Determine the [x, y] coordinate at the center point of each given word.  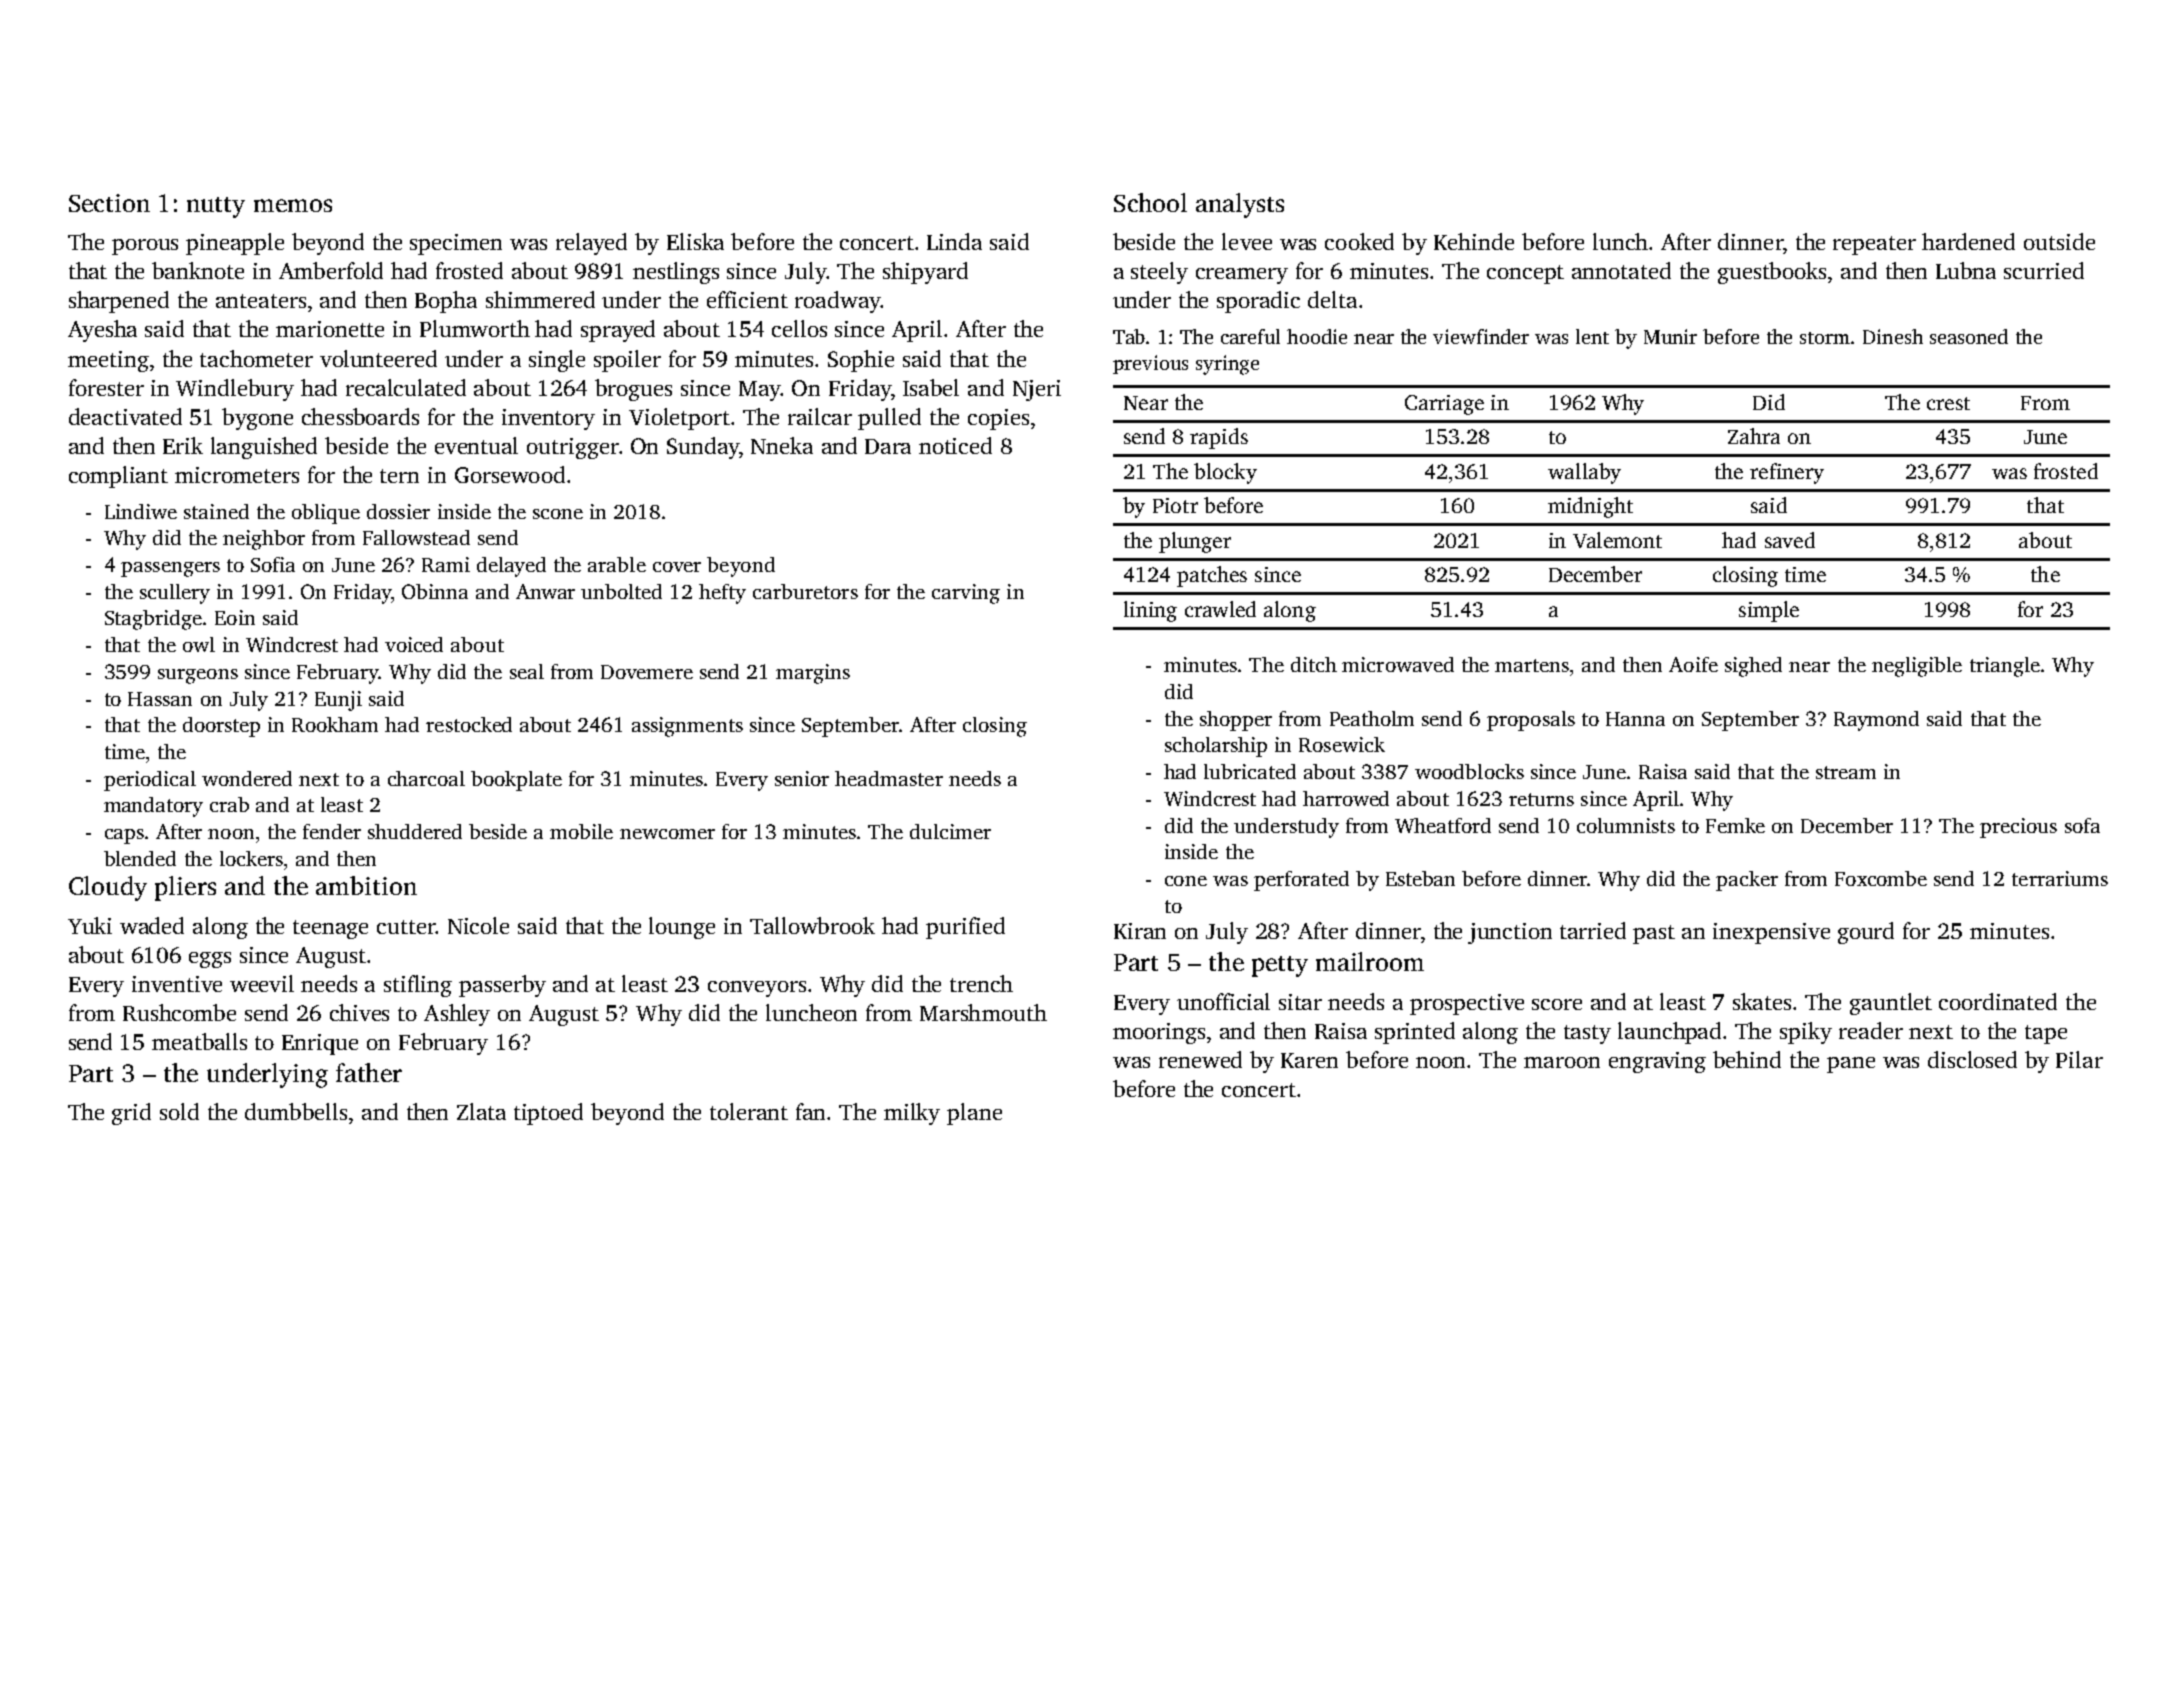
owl [199, 644]
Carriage [1444, 405]
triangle [2005, 667]
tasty [1587, 1034]
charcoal [426, 778]
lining [1150, 611]
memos [293, 205]
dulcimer [950, 831]
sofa [2082, 825]
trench [981, 983]
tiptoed [548, 1114]
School [1150, 202]
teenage [330, 929]
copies [998, 419]
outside [2059, 241]
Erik [183, 445]
